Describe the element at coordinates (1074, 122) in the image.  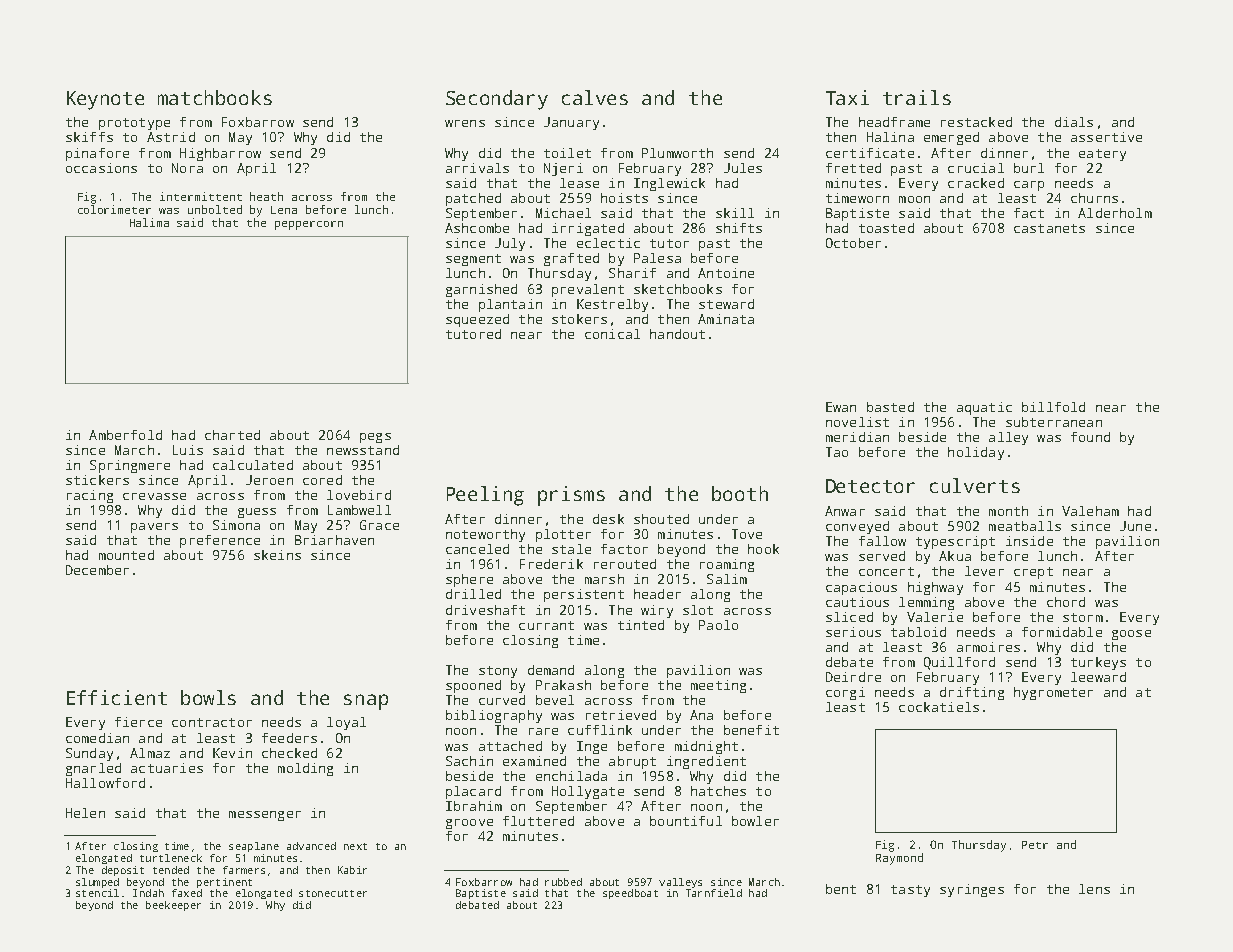
I see `dials` at that location.
